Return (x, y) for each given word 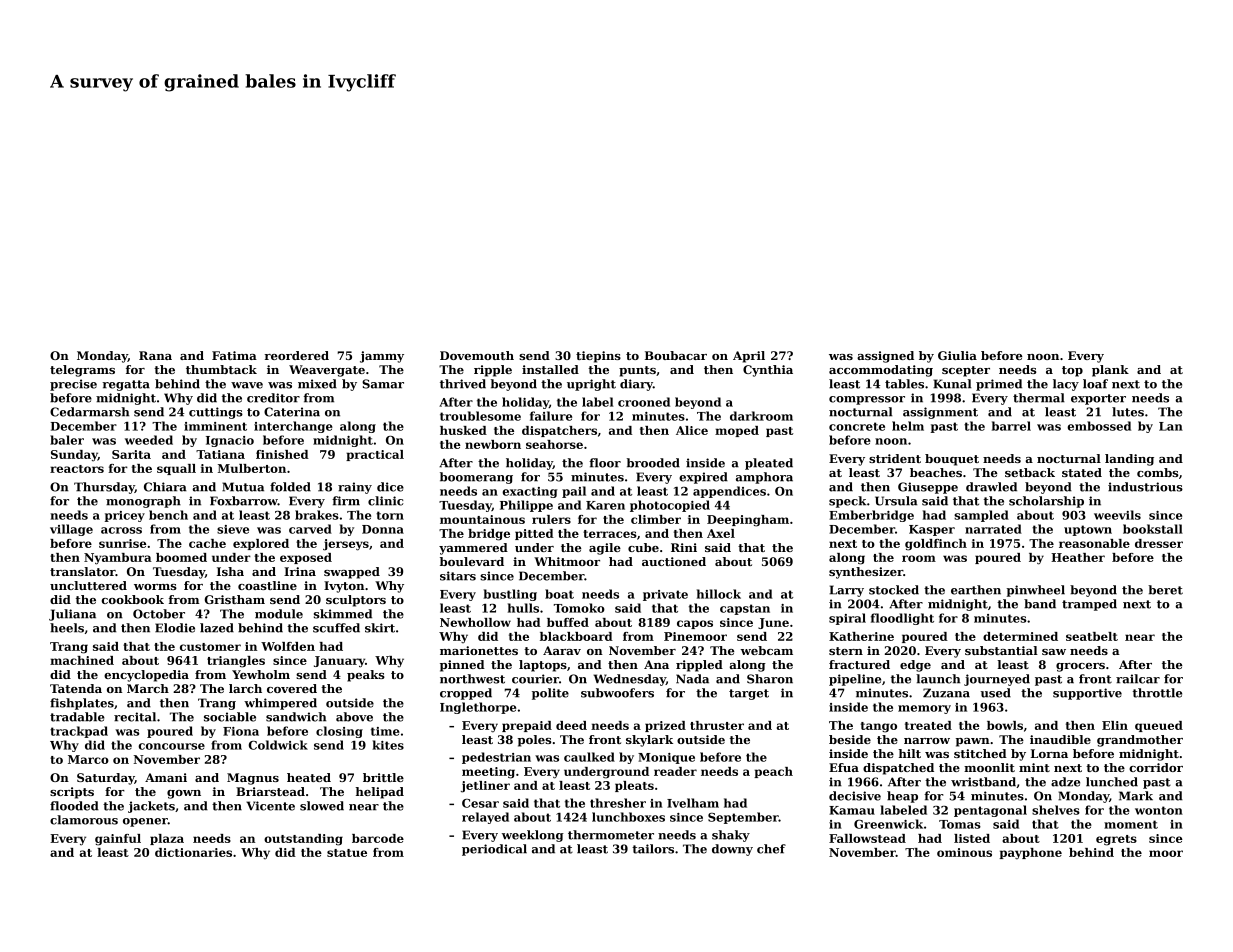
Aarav (562, 650)
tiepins (598, 357)
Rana (155, 355)
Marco (88, 759)
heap (902, 797)
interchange (293, 427)
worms (155, 587)
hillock (719, 594)
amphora (764, 478)
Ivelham (693, 803)
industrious (1145, 487)
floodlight (902, 619)
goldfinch (936, 545)
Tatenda (76, 688)
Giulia (957, 355)
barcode (378, 838)
